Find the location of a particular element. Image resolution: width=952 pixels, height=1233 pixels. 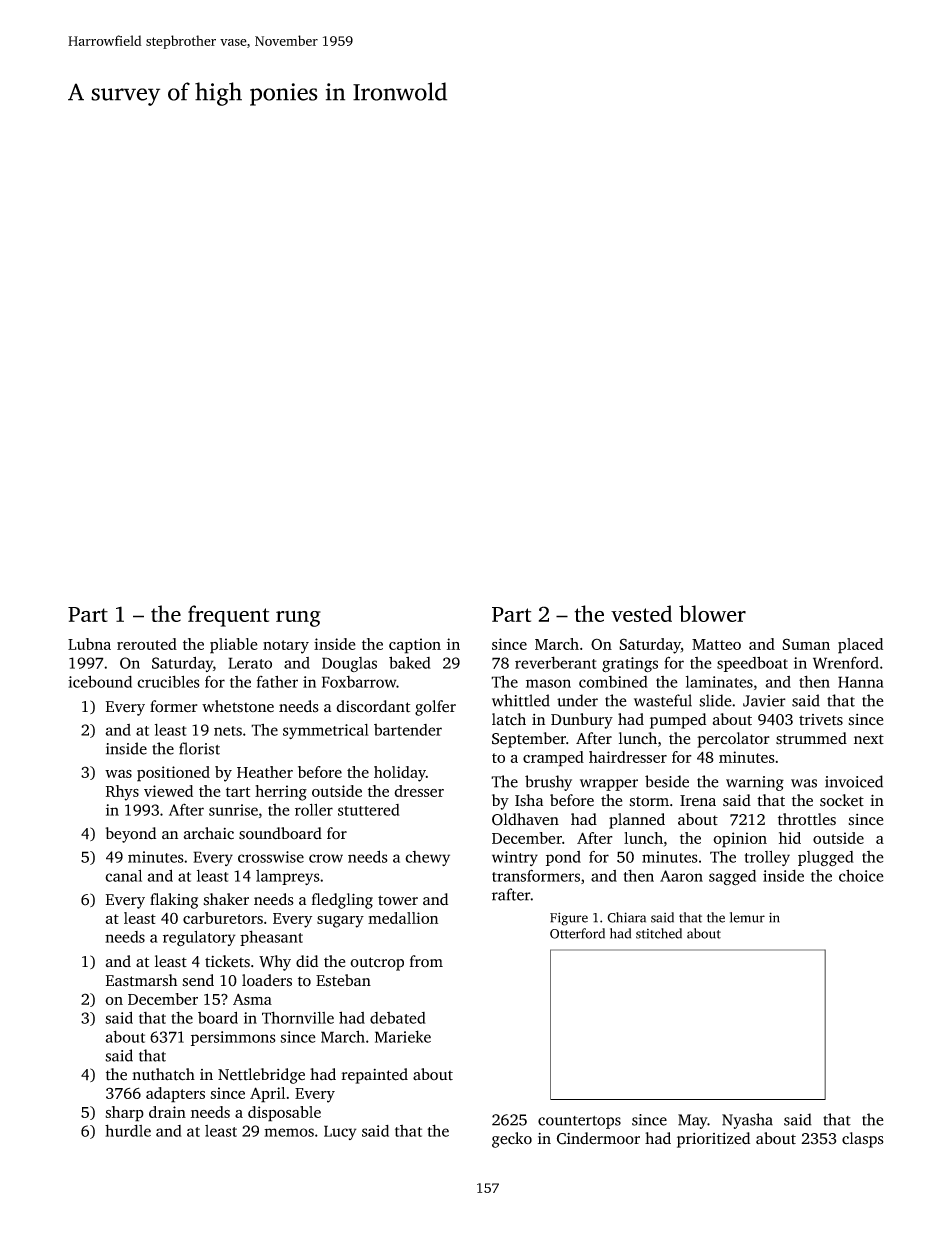

lemur is located at coordinates (747, 917).
